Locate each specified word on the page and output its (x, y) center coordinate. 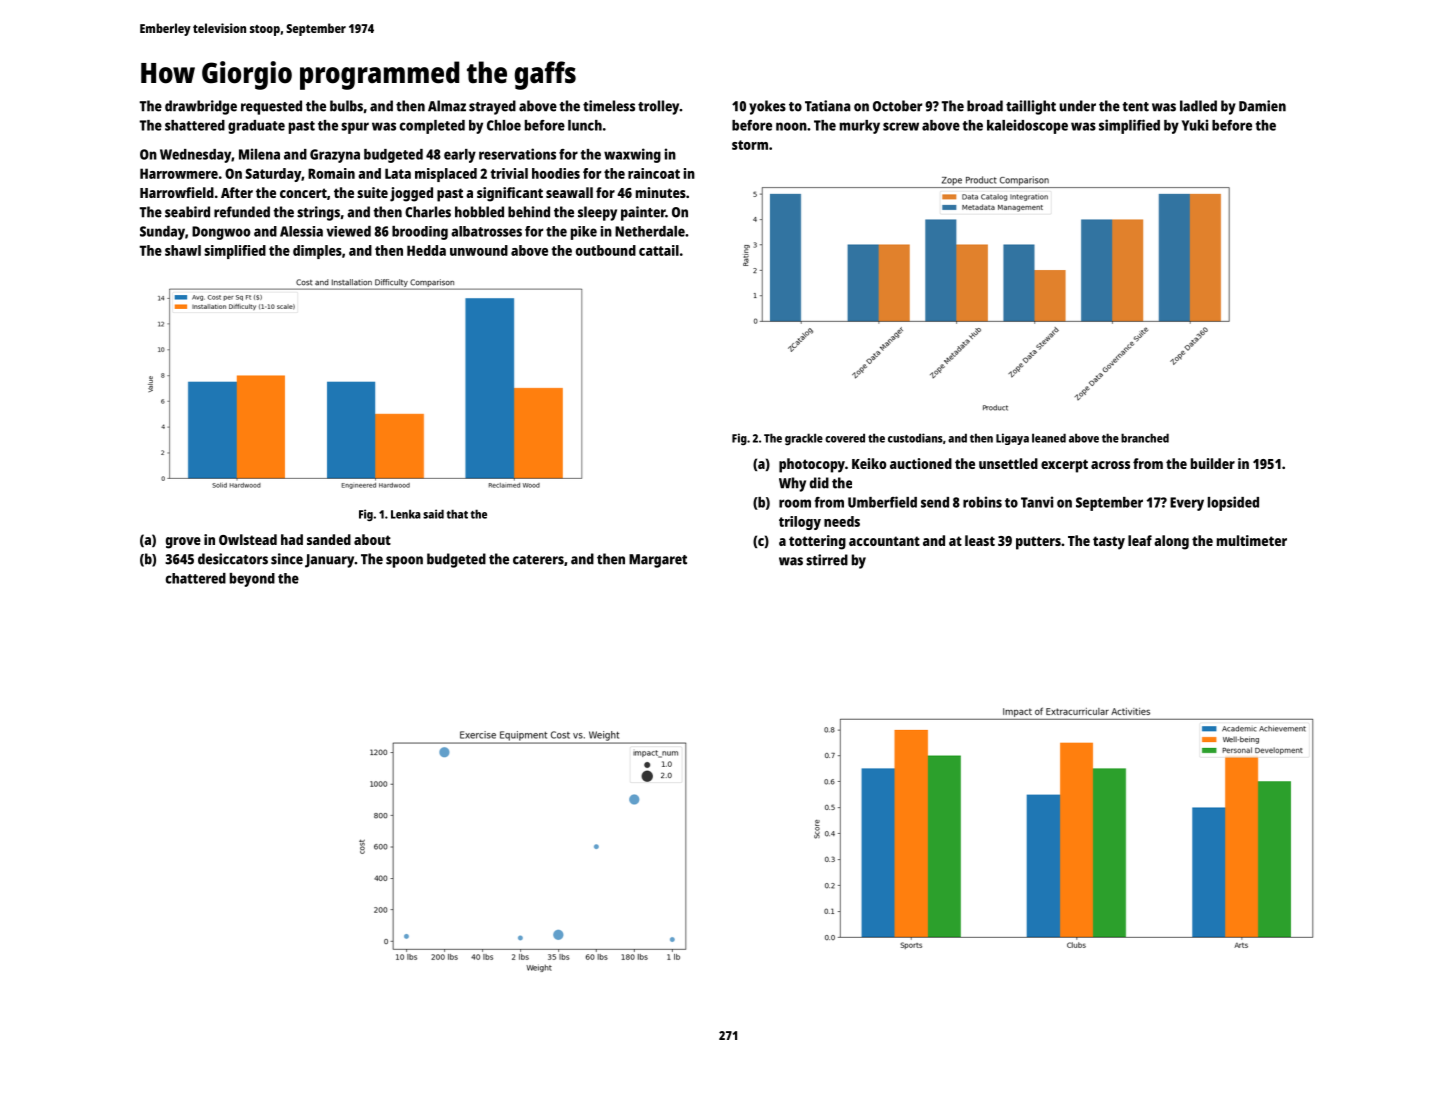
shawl (183, 250)
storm (750, 145)
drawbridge (201, 107)
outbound (606, 250)
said (433, 514)
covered (845, 438)
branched (1145, 438)
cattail (659, 250)
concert (303, 193)
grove (183, 543)
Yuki (1195, 125)
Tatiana (828, 106)
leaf (1140, 540)
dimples (317, 252)
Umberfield (882, 502)
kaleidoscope (1027, 126)
